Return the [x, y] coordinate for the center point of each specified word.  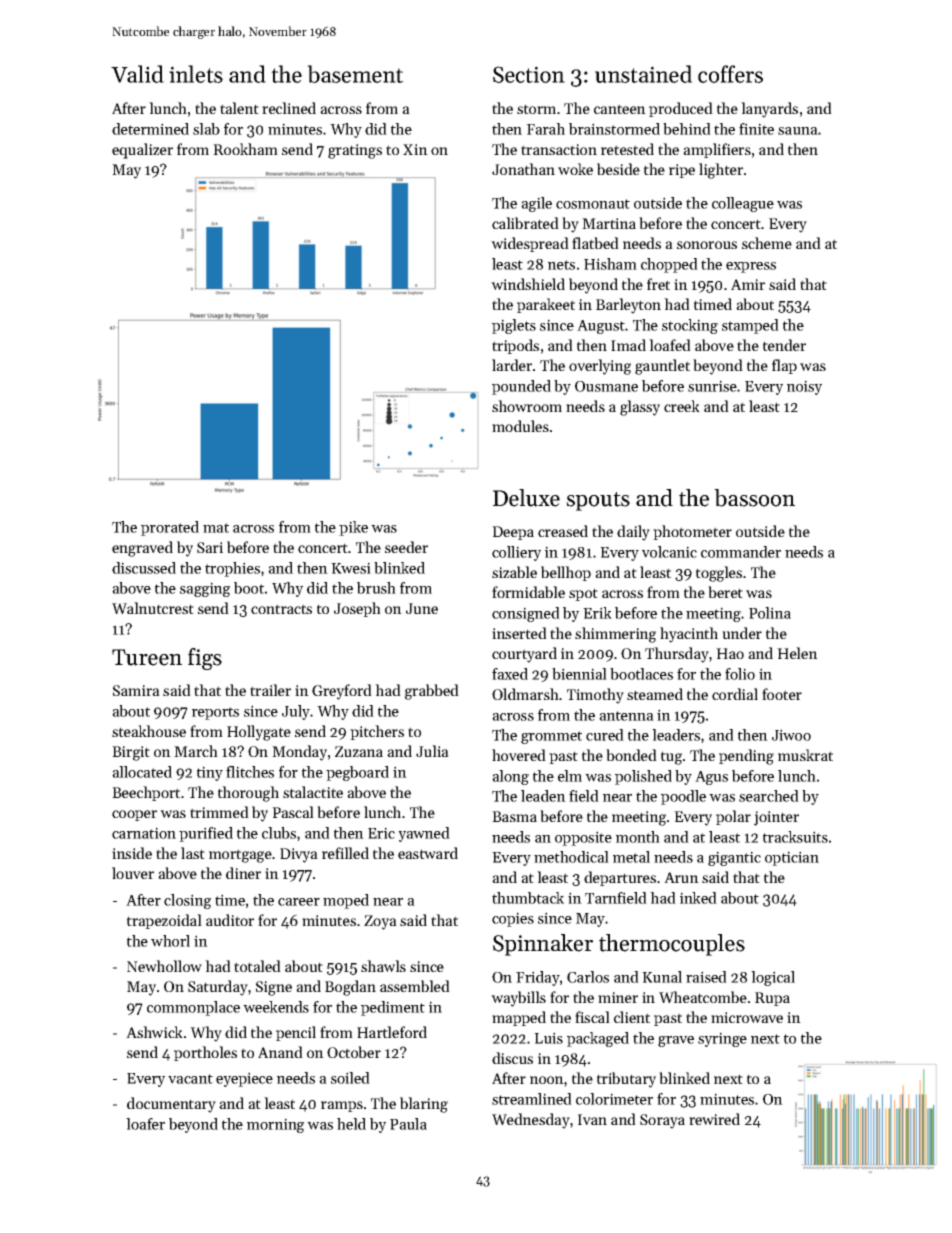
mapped [519, 1018]
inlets [196, 74]
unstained [643, 74]
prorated [170, 528]
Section [529, 74]
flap [784, 366]
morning [275, 1125]
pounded [521, 387]
